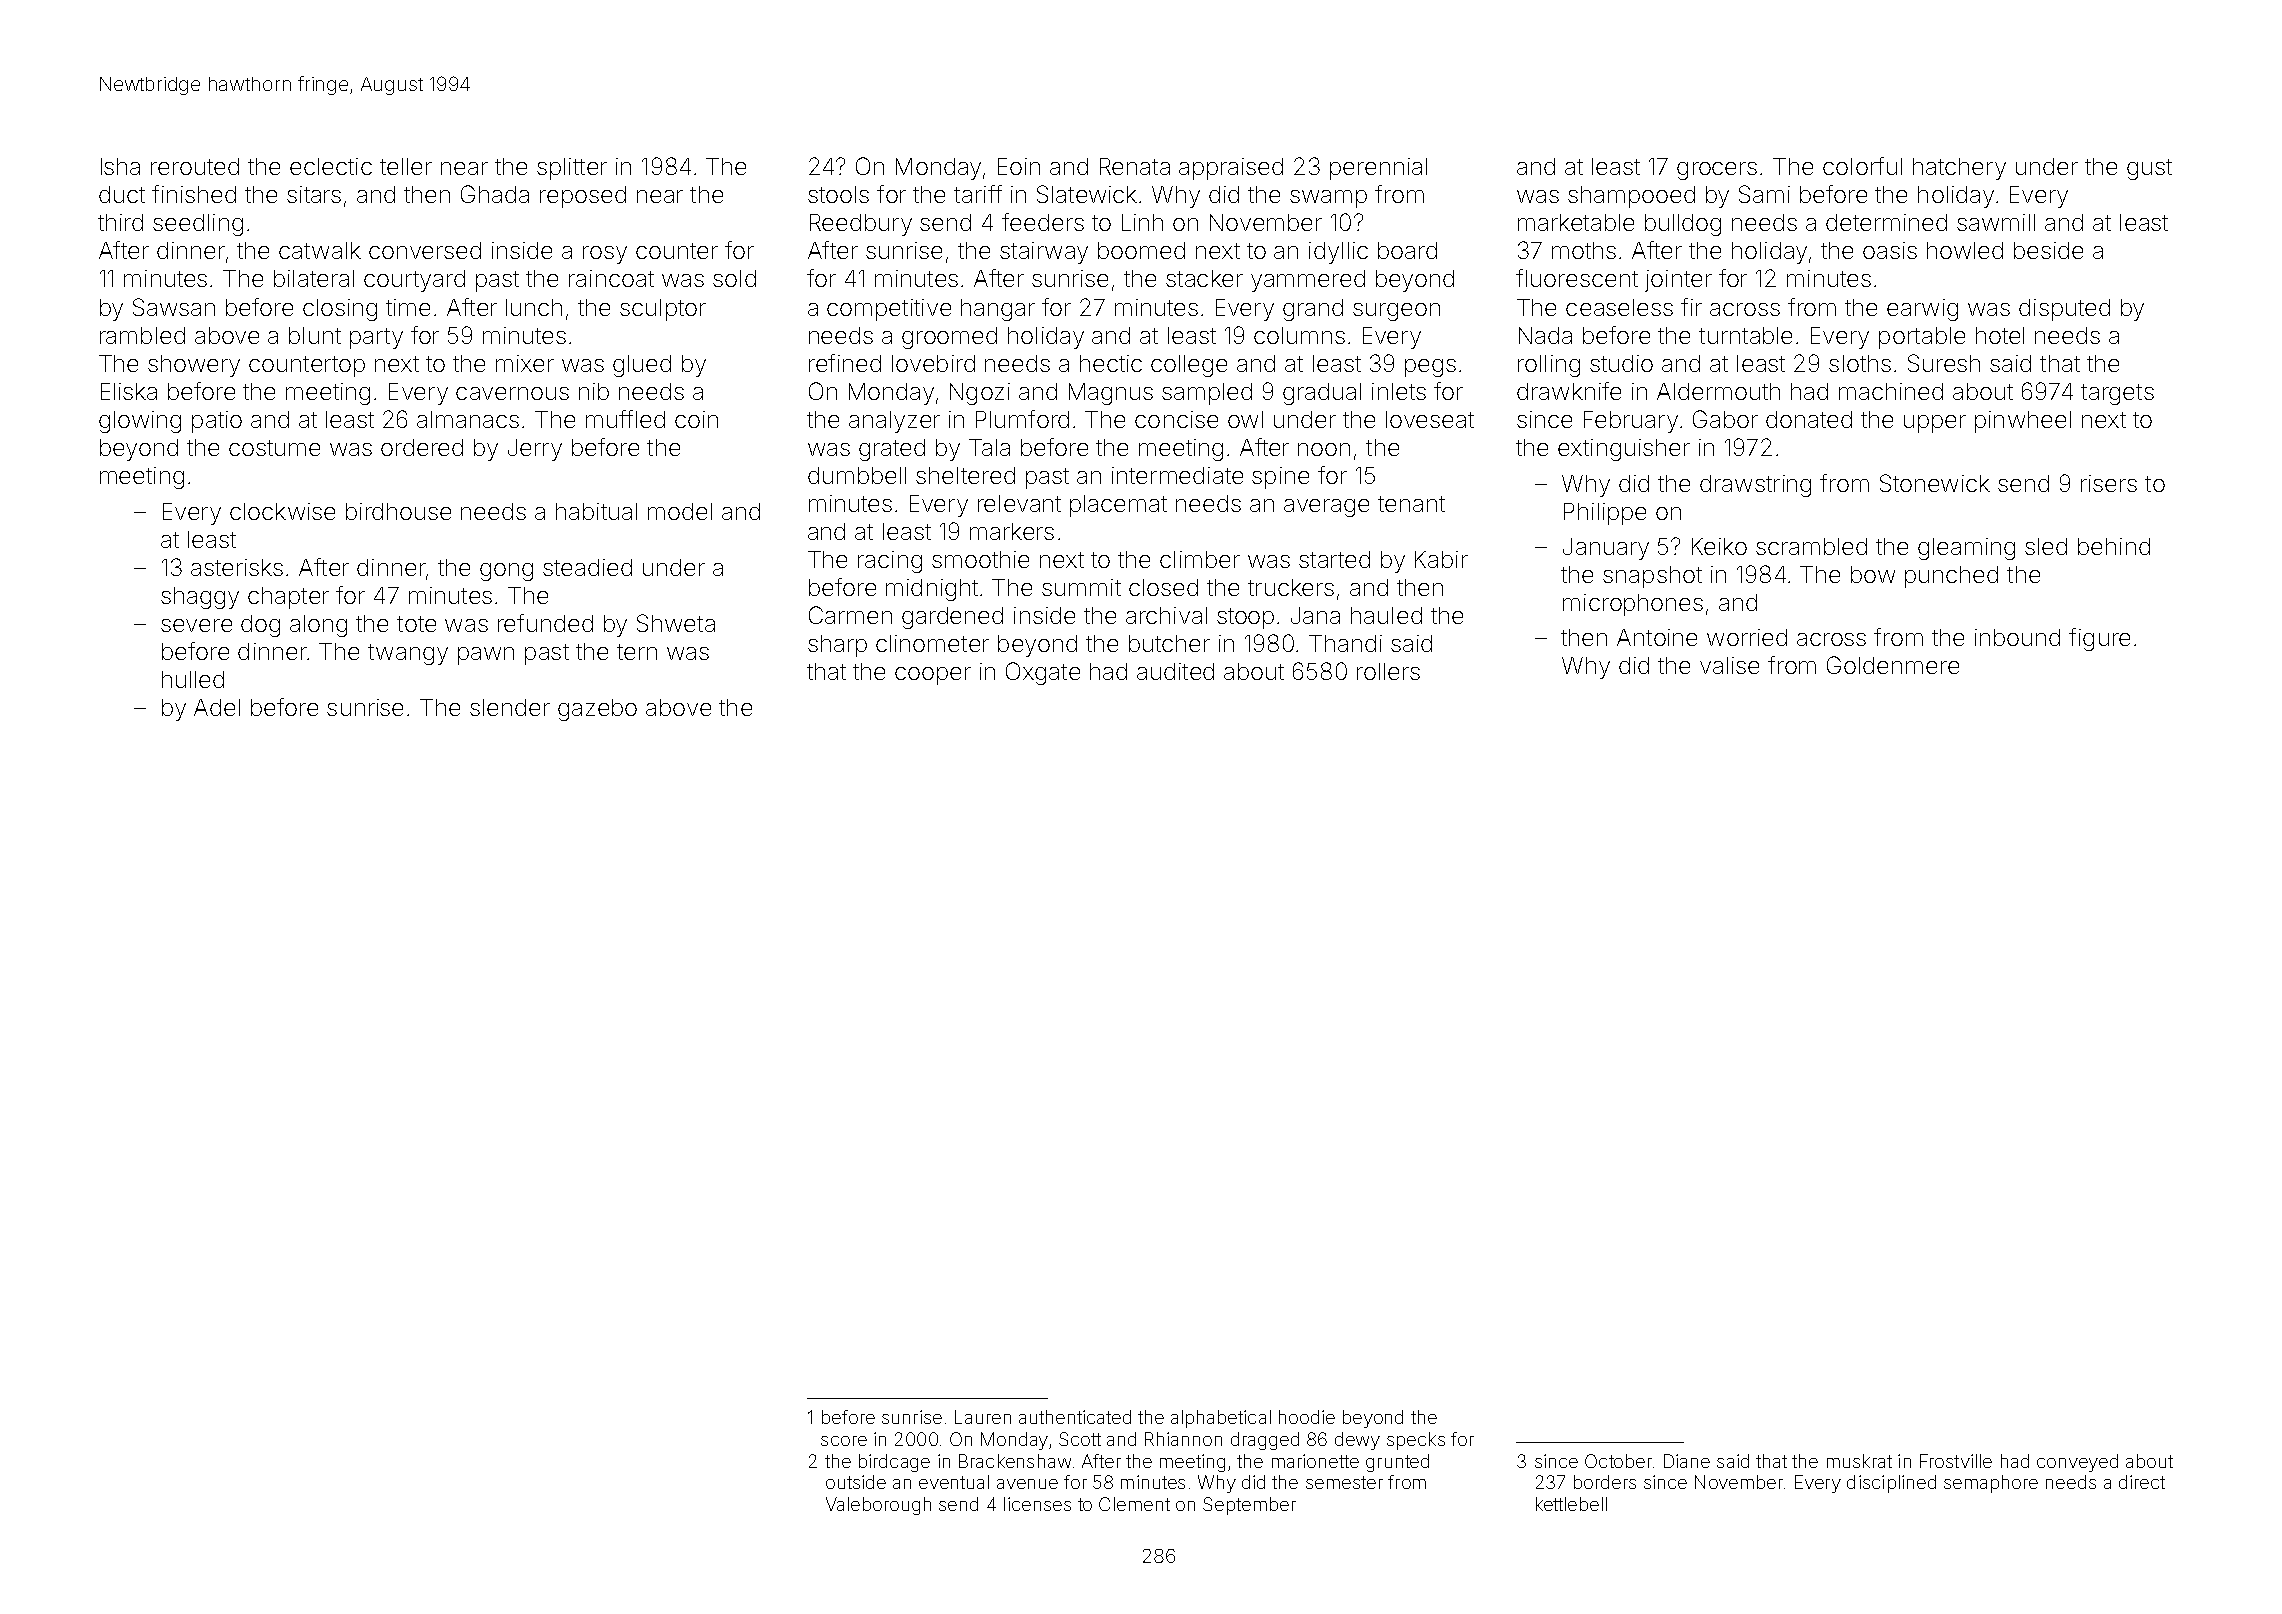 This screenshot has height=1614, width=2282. Describe the element at coordinates (998, 310) in the screenshot. I see `hangar` at that location.
